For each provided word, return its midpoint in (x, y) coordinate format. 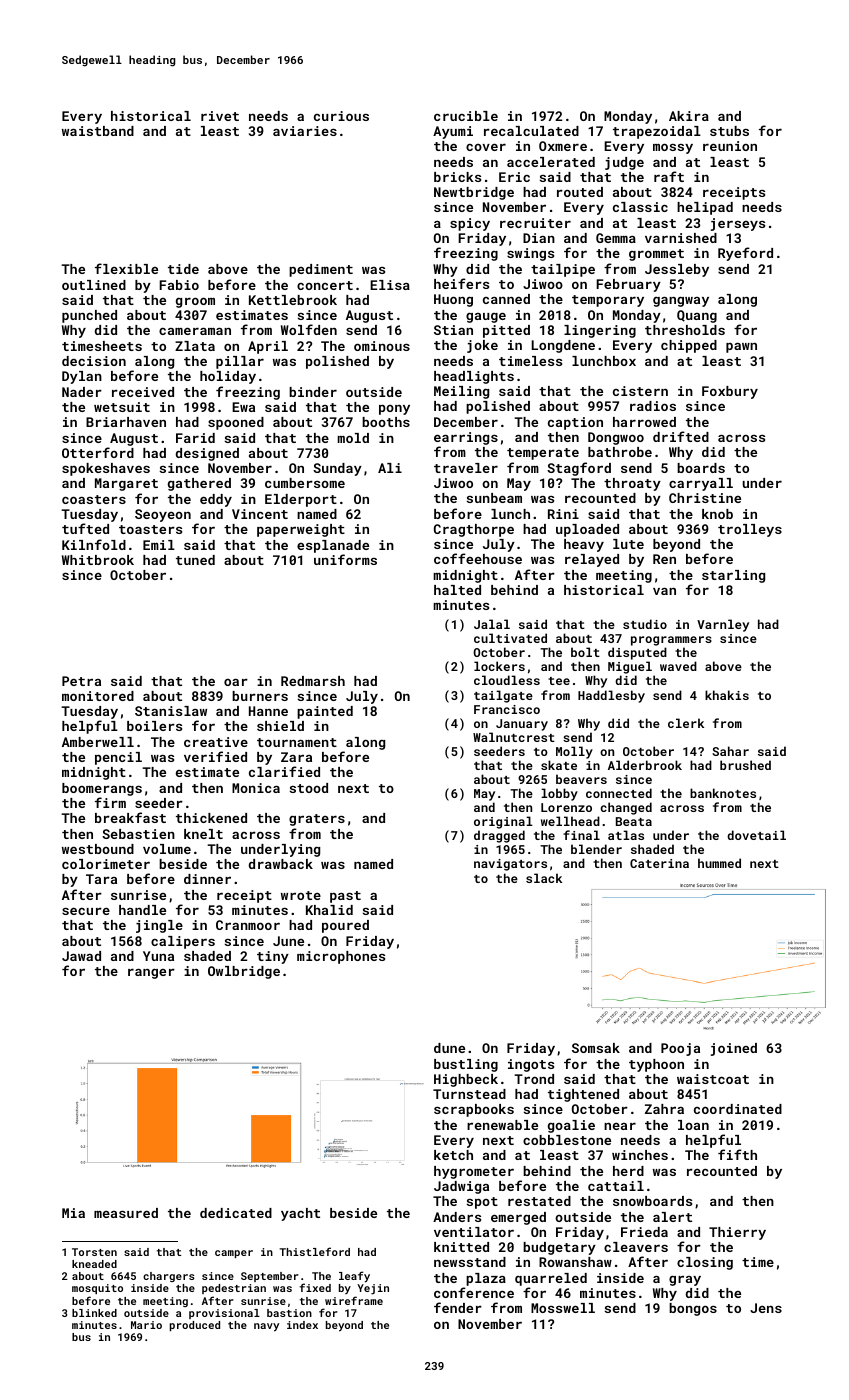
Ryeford (745, 254)
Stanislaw (171, 711)
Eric (514, 177)
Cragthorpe (474, 530)
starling (733, 576)
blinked (94, 1313)
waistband (98, 131)
